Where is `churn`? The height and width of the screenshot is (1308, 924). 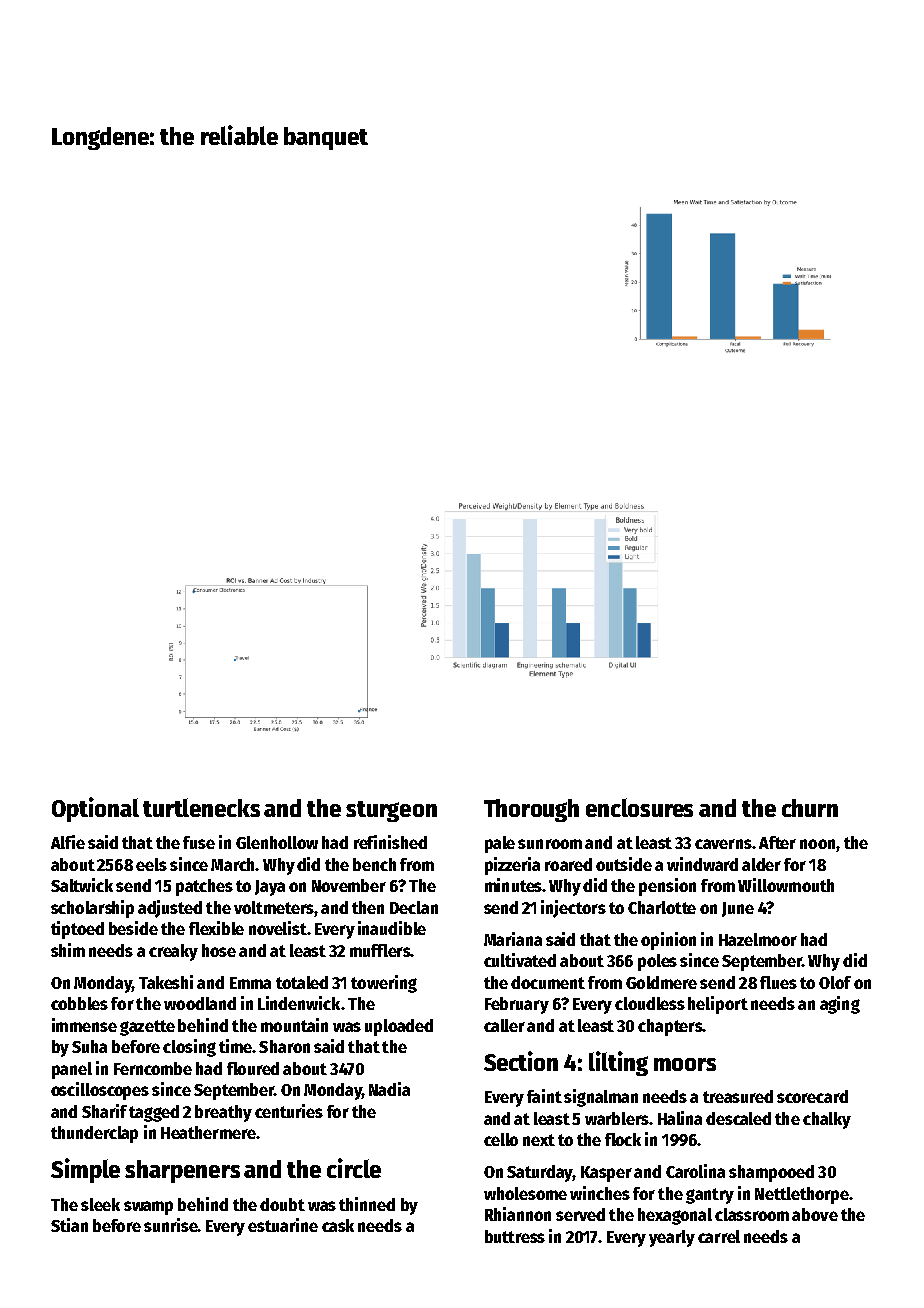 churn is located at coordinates (810, 808).
